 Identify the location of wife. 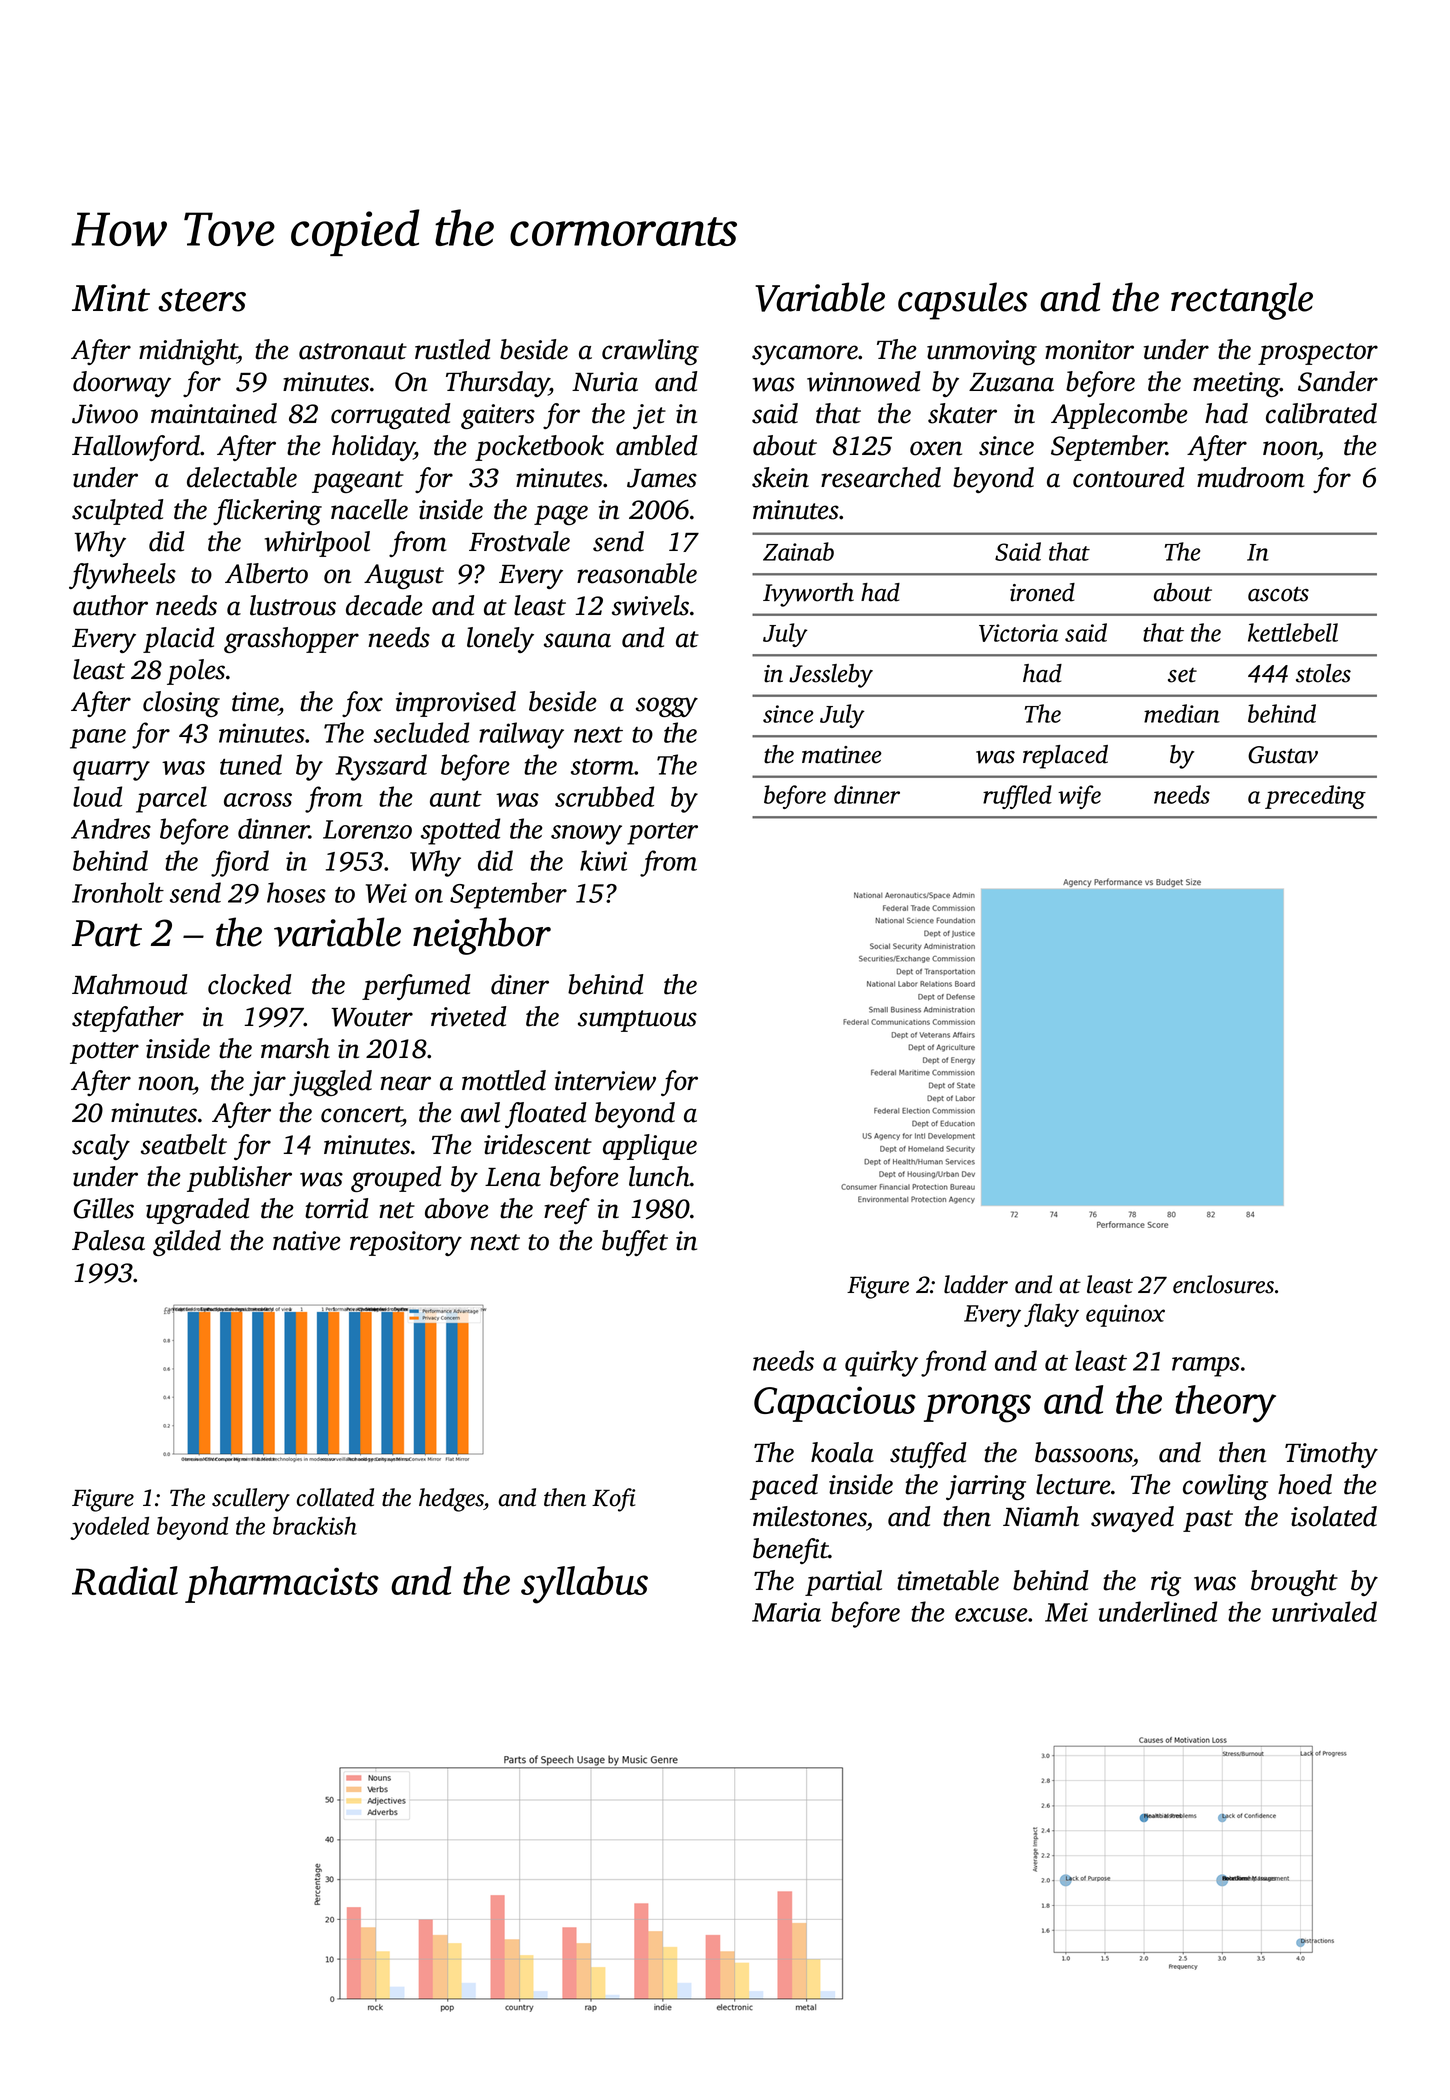
(1079, 797).
